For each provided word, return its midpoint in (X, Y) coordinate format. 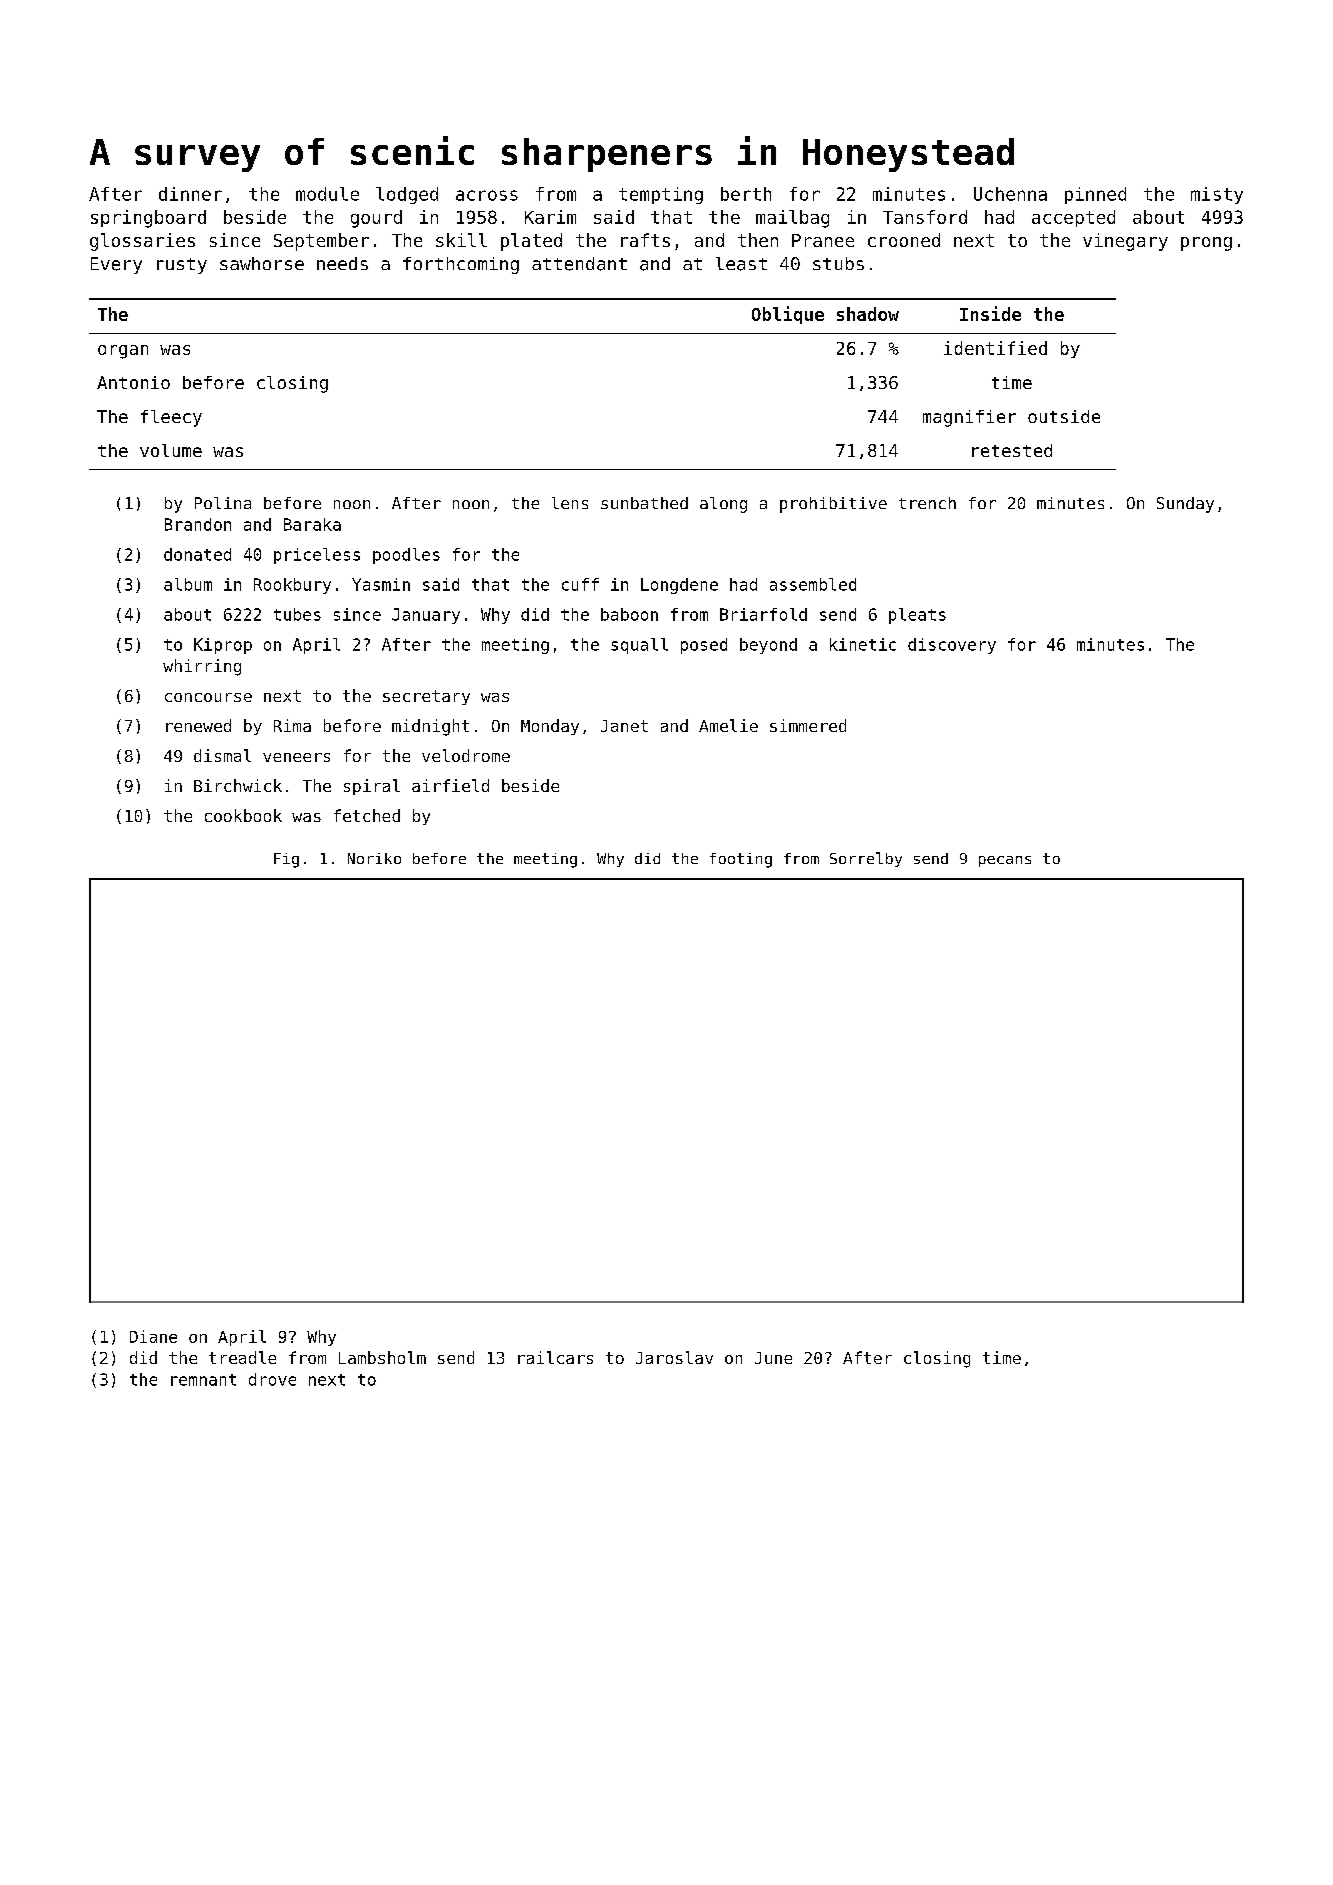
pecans (1005, 861)
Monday (550, 727)
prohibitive (833, 505)
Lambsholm (382, 1357)
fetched (367, 815)
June (773, 1358)
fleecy (171, 418)
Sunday (1185, 505)
